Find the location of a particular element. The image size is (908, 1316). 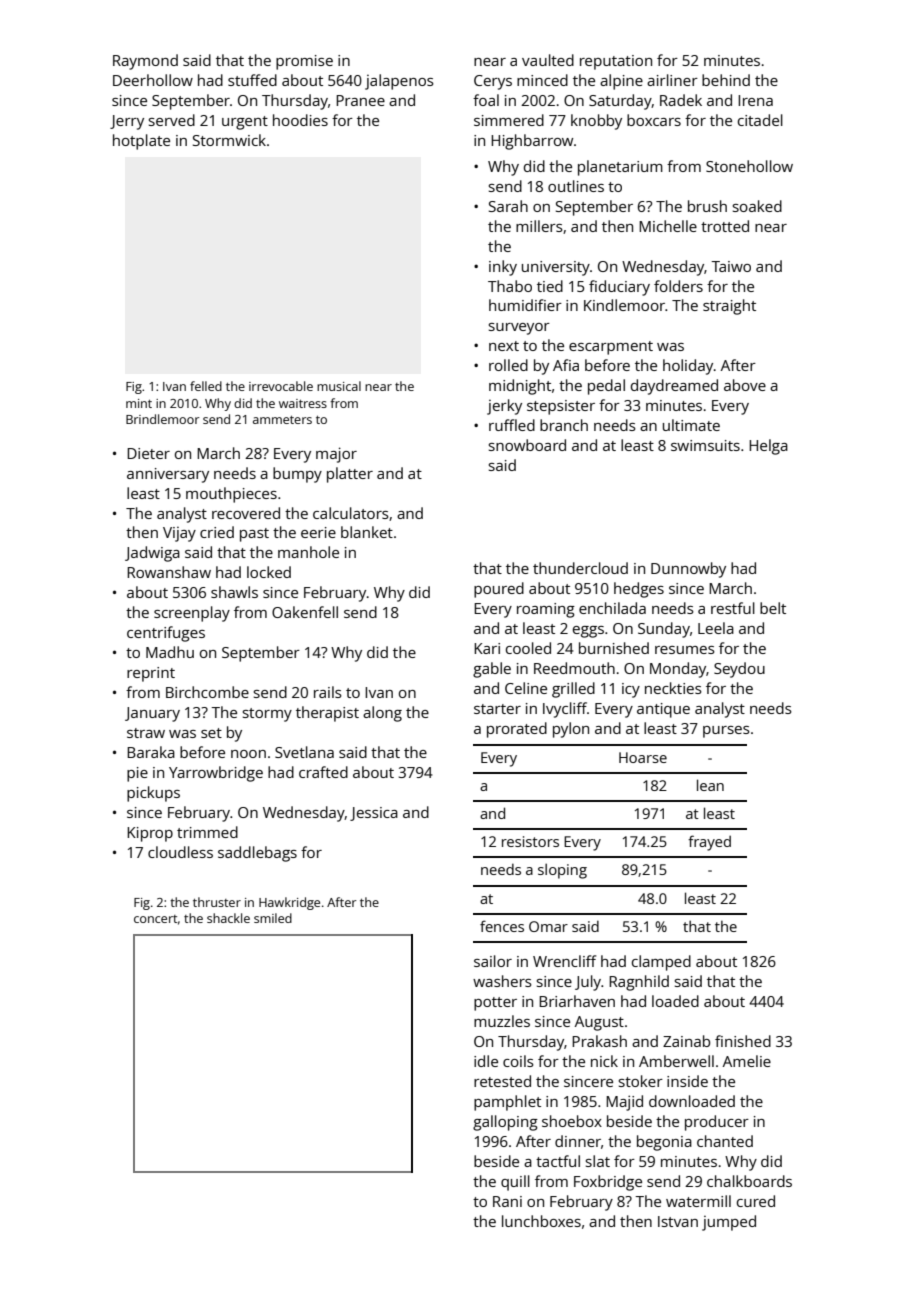

musical is located at coordinates (339, 386).
